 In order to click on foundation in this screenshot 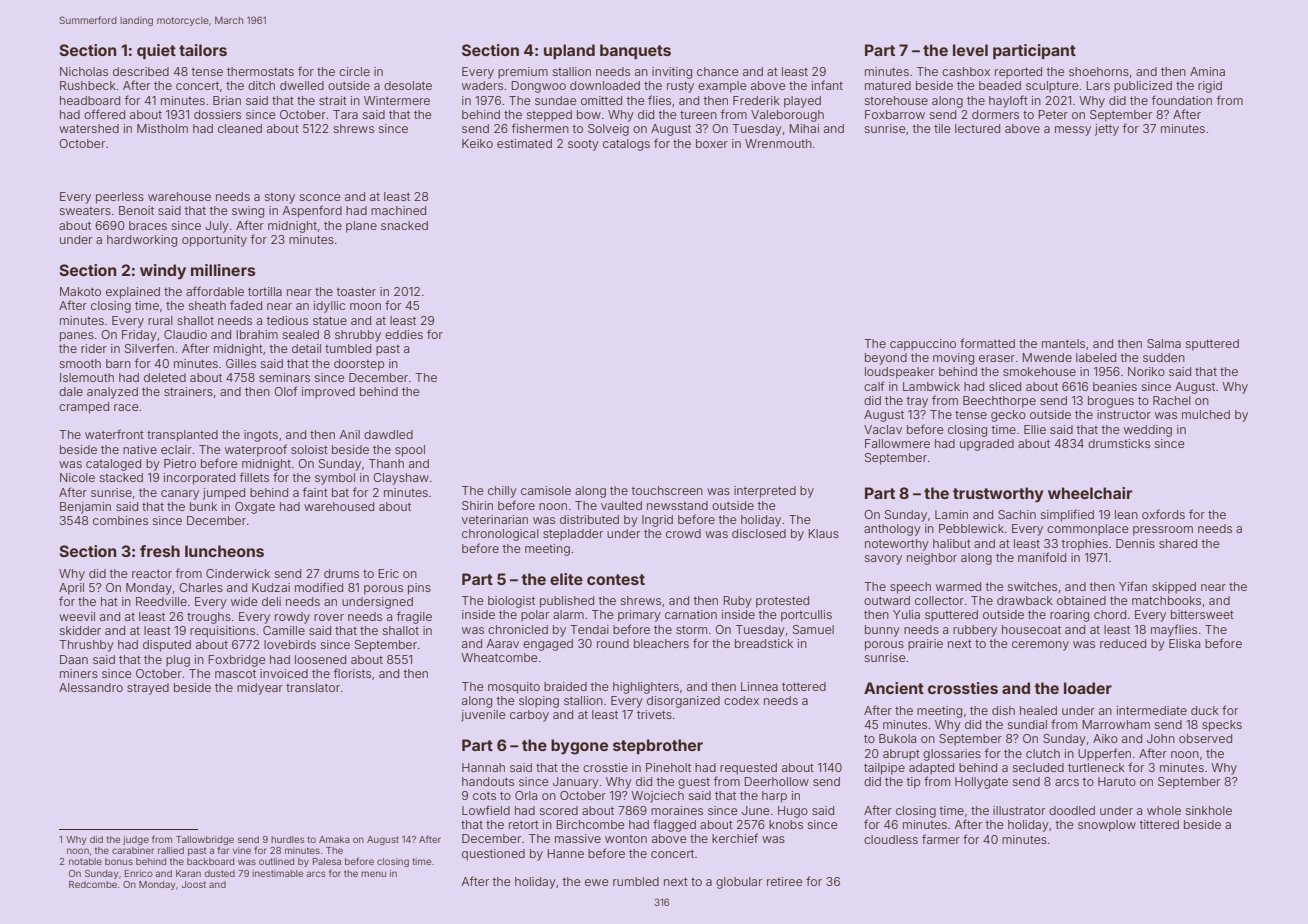, I will do `click(1182, 100)`.
